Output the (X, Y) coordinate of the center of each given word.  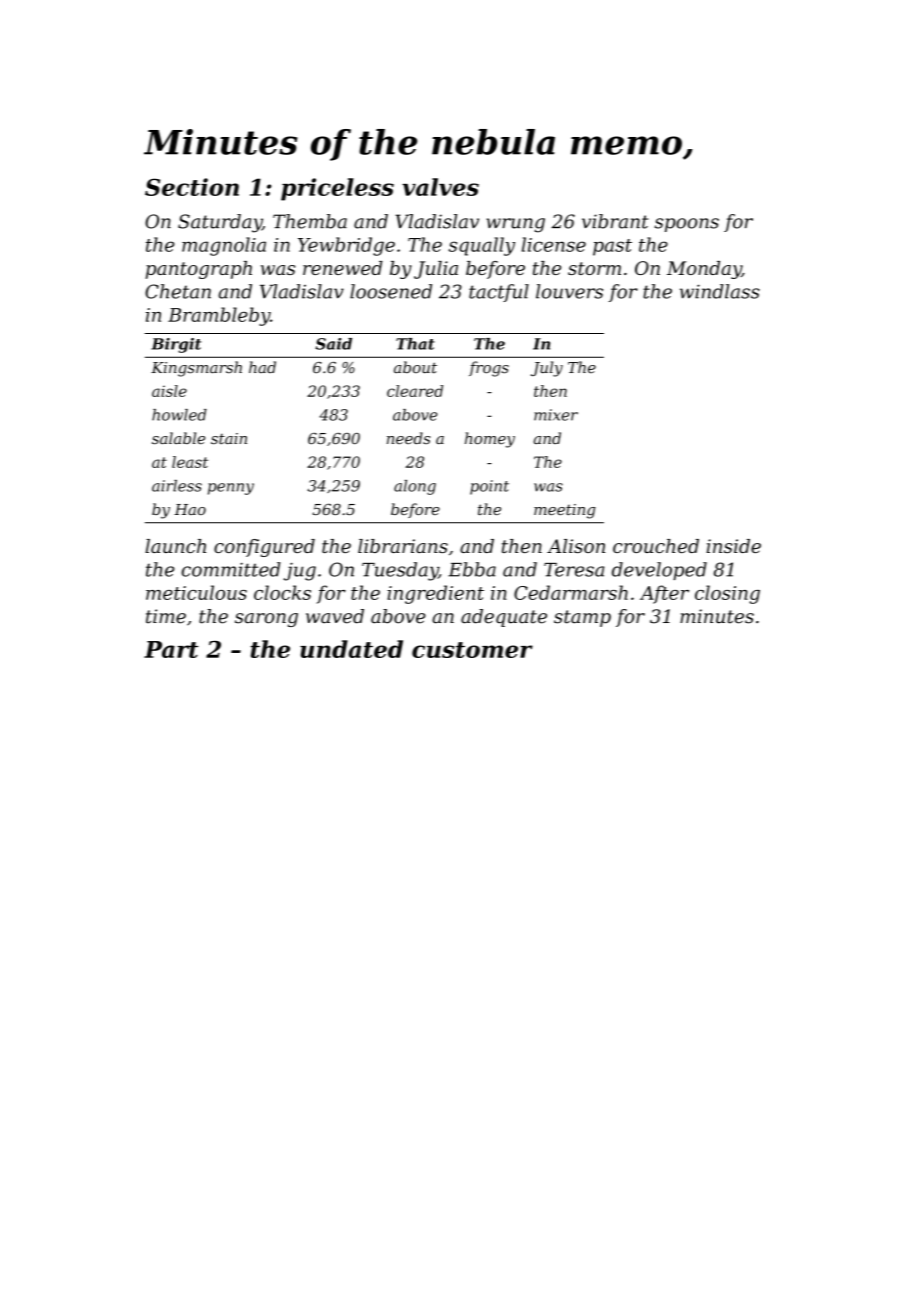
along (415, 487)
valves (440, 187)
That (415, 344)
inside (733, 546)
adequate (504, 618)
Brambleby (219, 316)
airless (177, 486)
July (547, 369)
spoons (687, 225)
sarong (266, 620)
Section (192, 187)
